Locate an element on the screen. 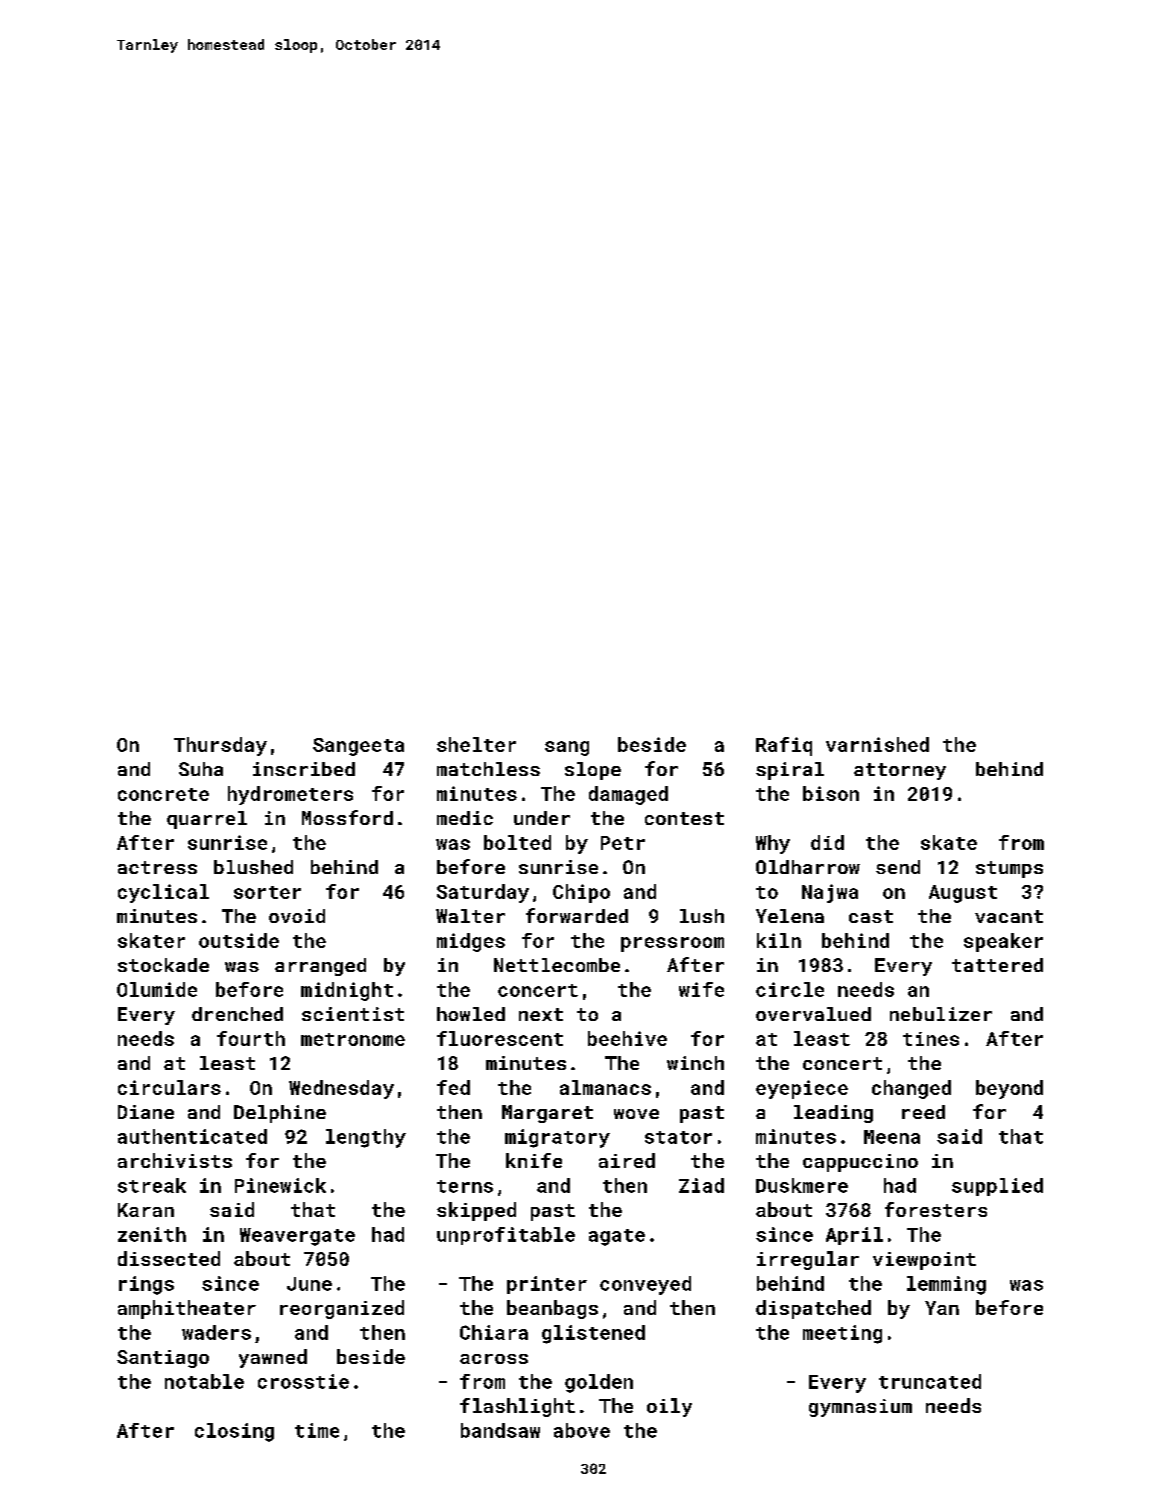  Walter is located at coordinates (470, 916).
